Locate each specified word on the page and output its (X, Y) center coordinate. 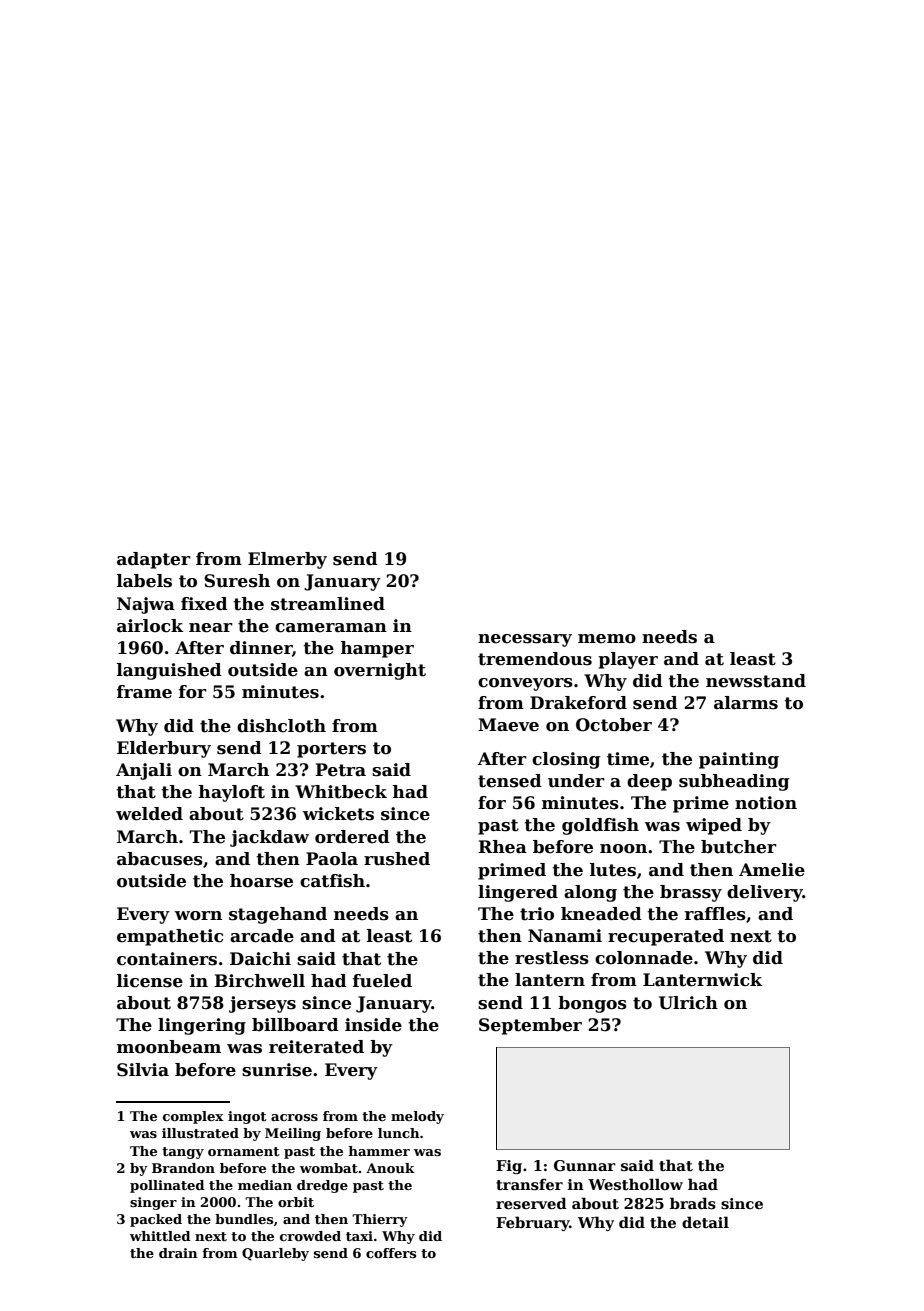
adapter (154, 560)
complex (193, 1117)
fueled (382, 981)
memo (607, 639)
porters (331, 750)
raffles (715, 914)
